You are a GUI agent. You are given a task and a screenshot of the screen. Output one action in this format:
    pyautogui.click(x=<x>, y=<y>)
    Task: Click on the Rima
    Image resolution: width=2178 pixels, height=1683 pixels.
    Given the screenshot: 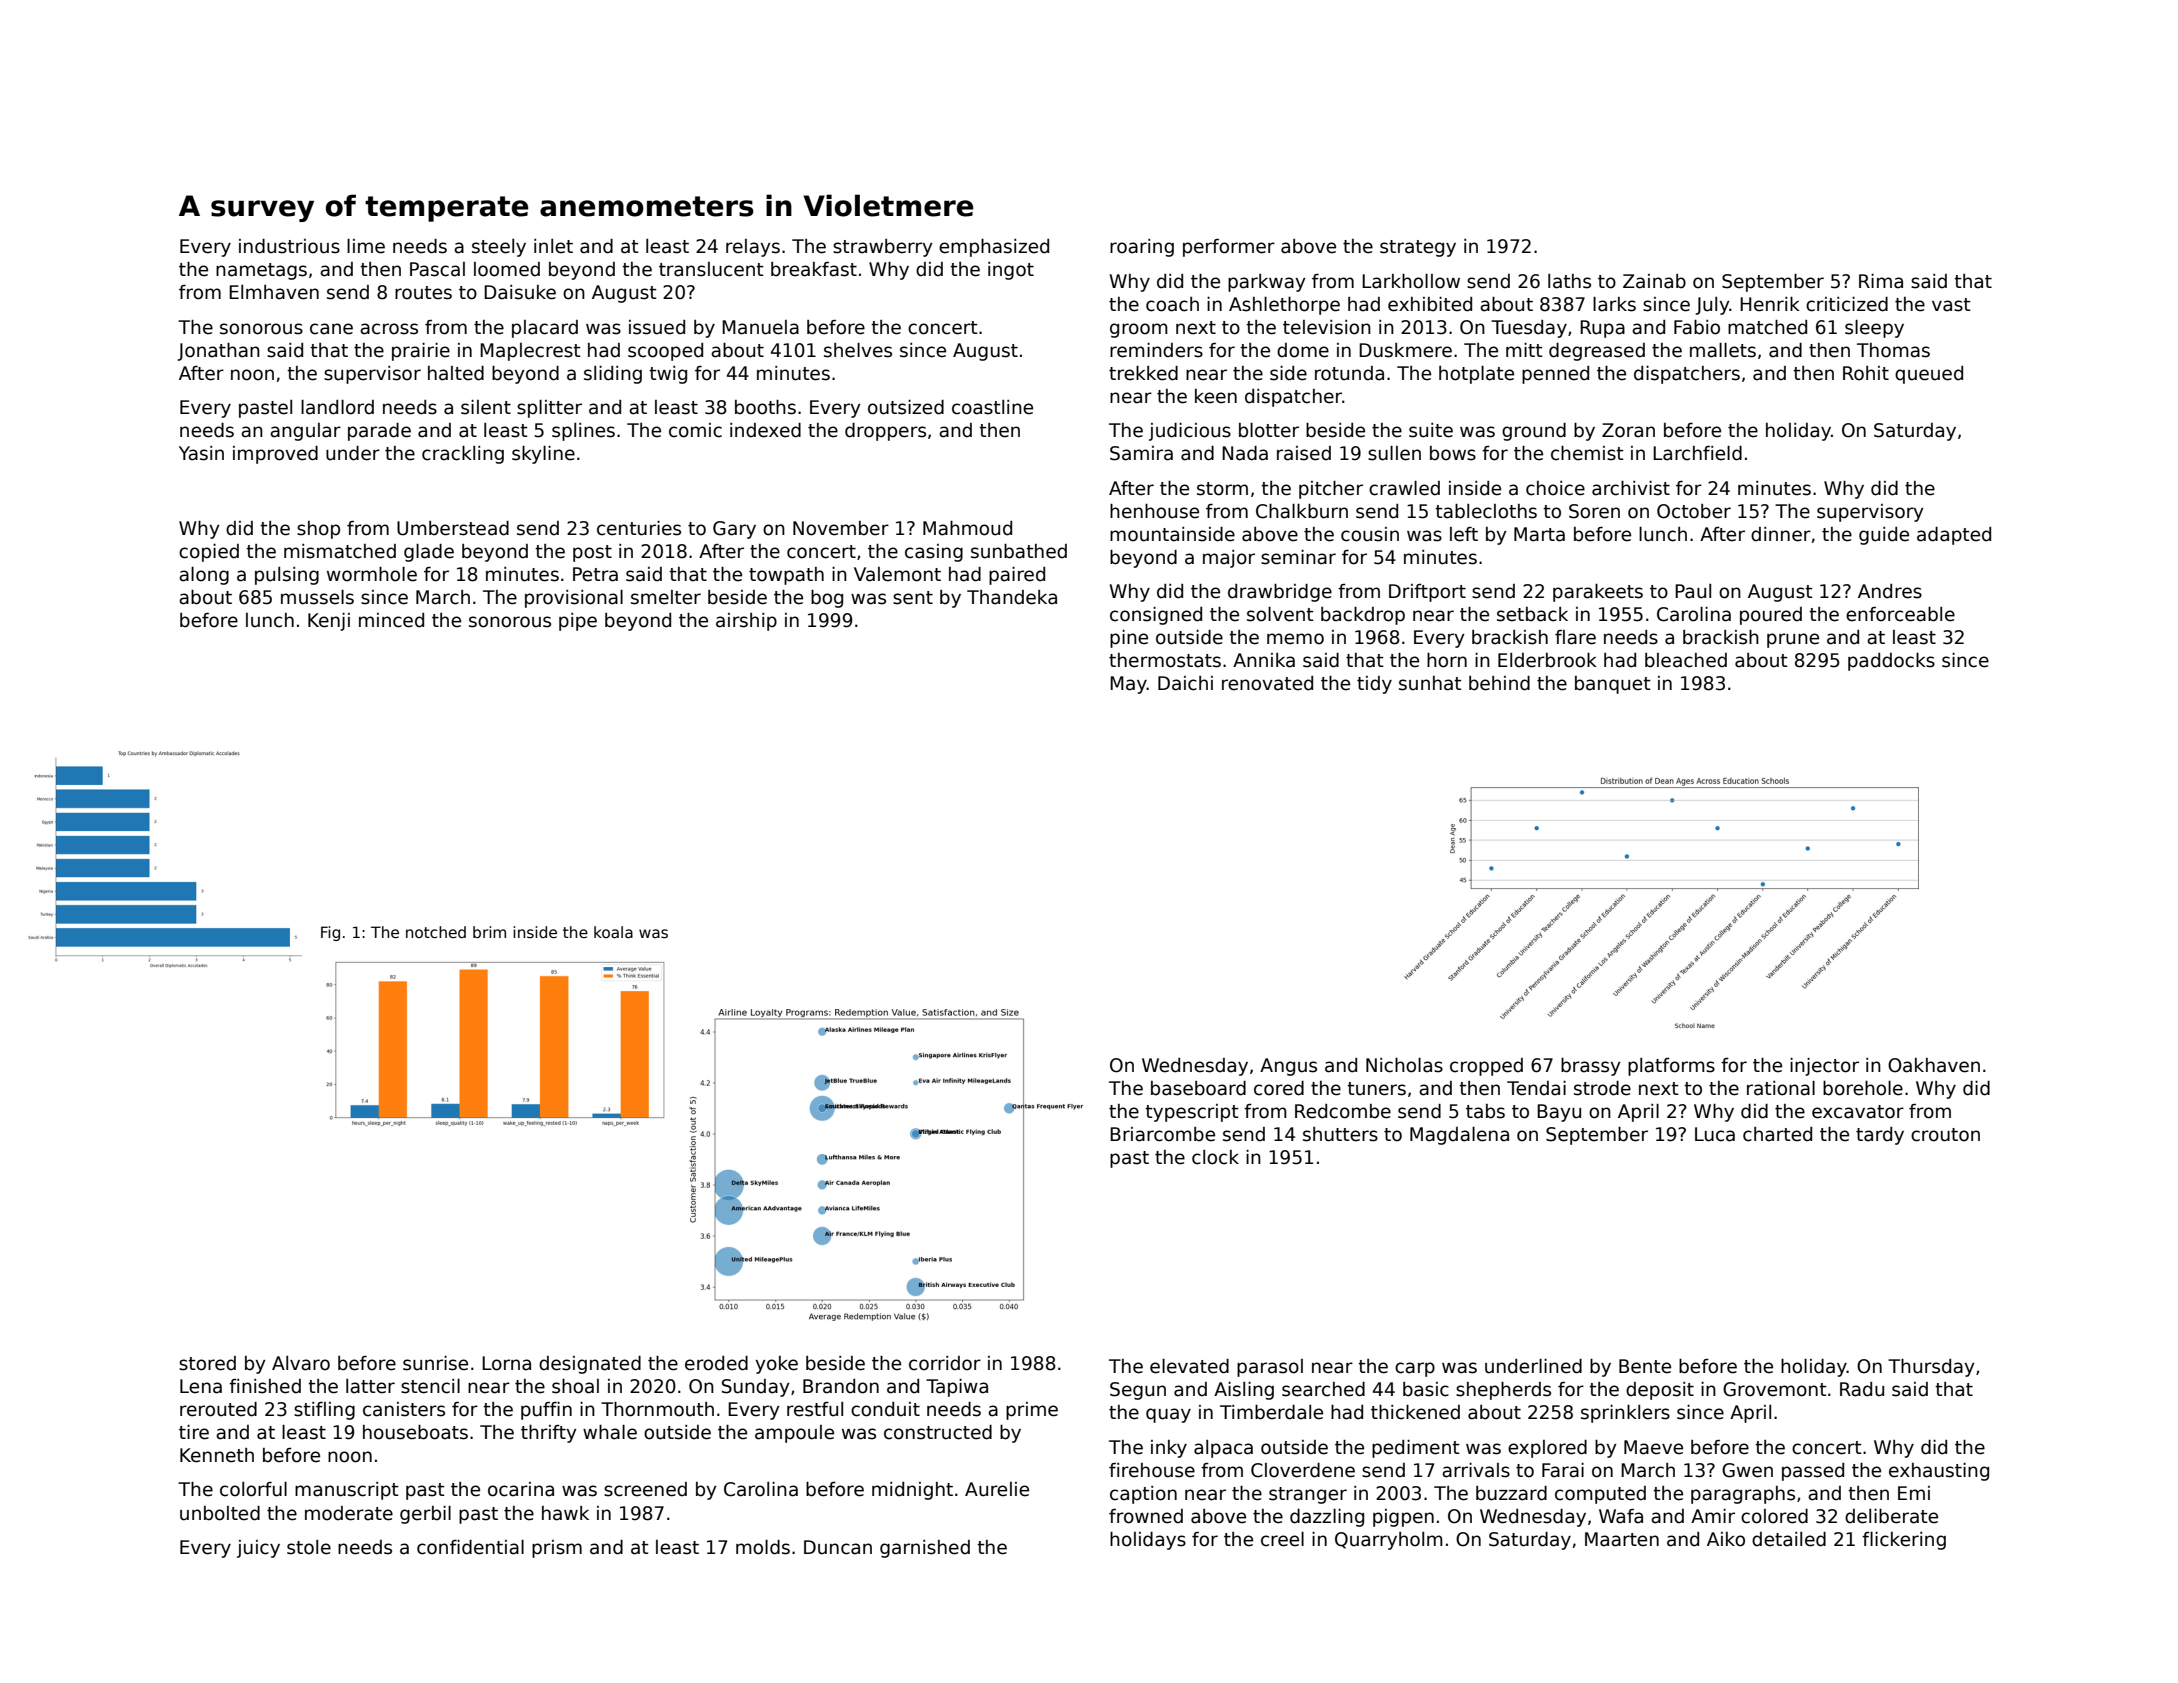 What is the action you would take?
    pyautogui.click(x=1881, y=281)
